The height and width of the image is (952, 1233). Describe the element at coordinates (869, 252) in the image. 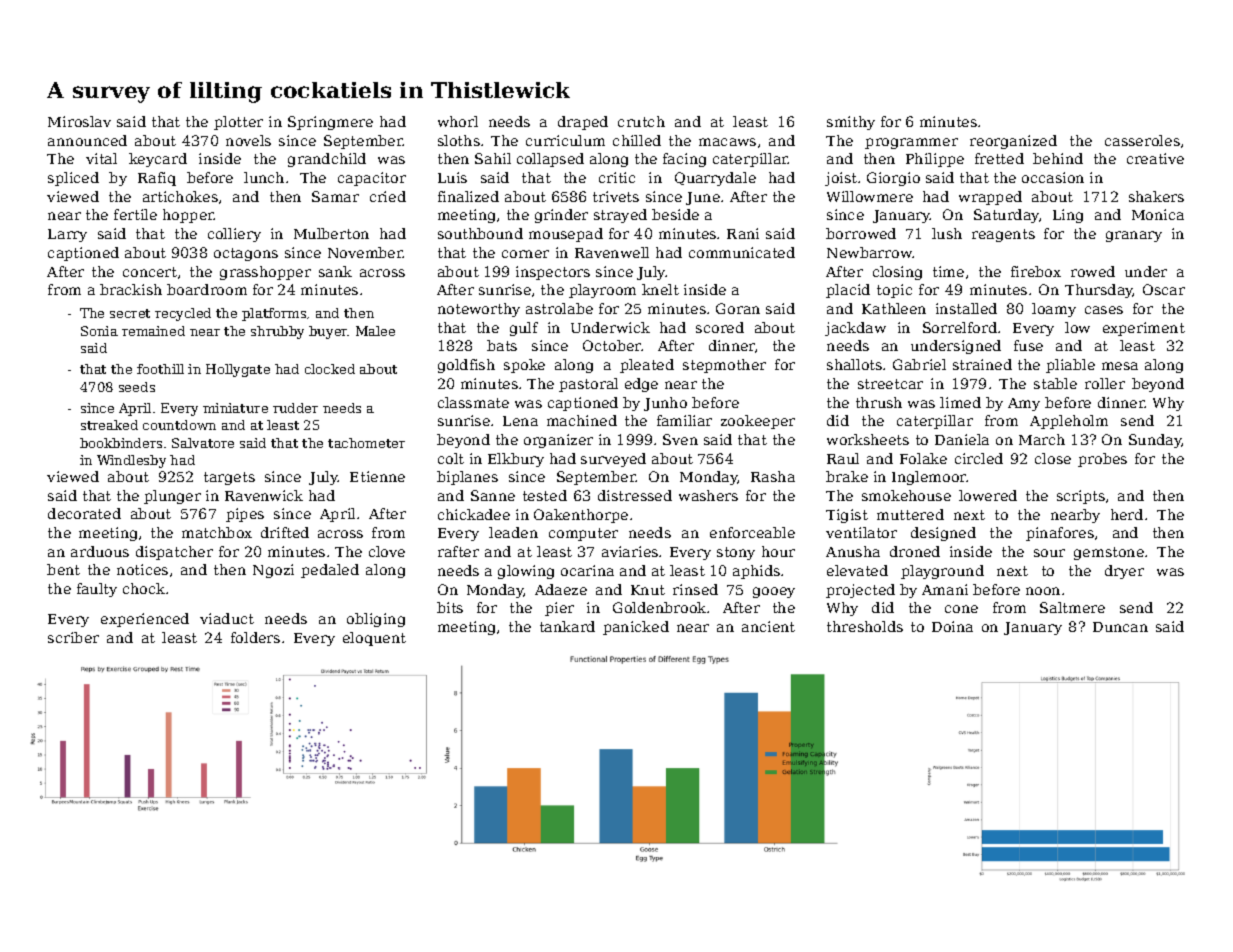

I see `Newbarrow` at that location.
